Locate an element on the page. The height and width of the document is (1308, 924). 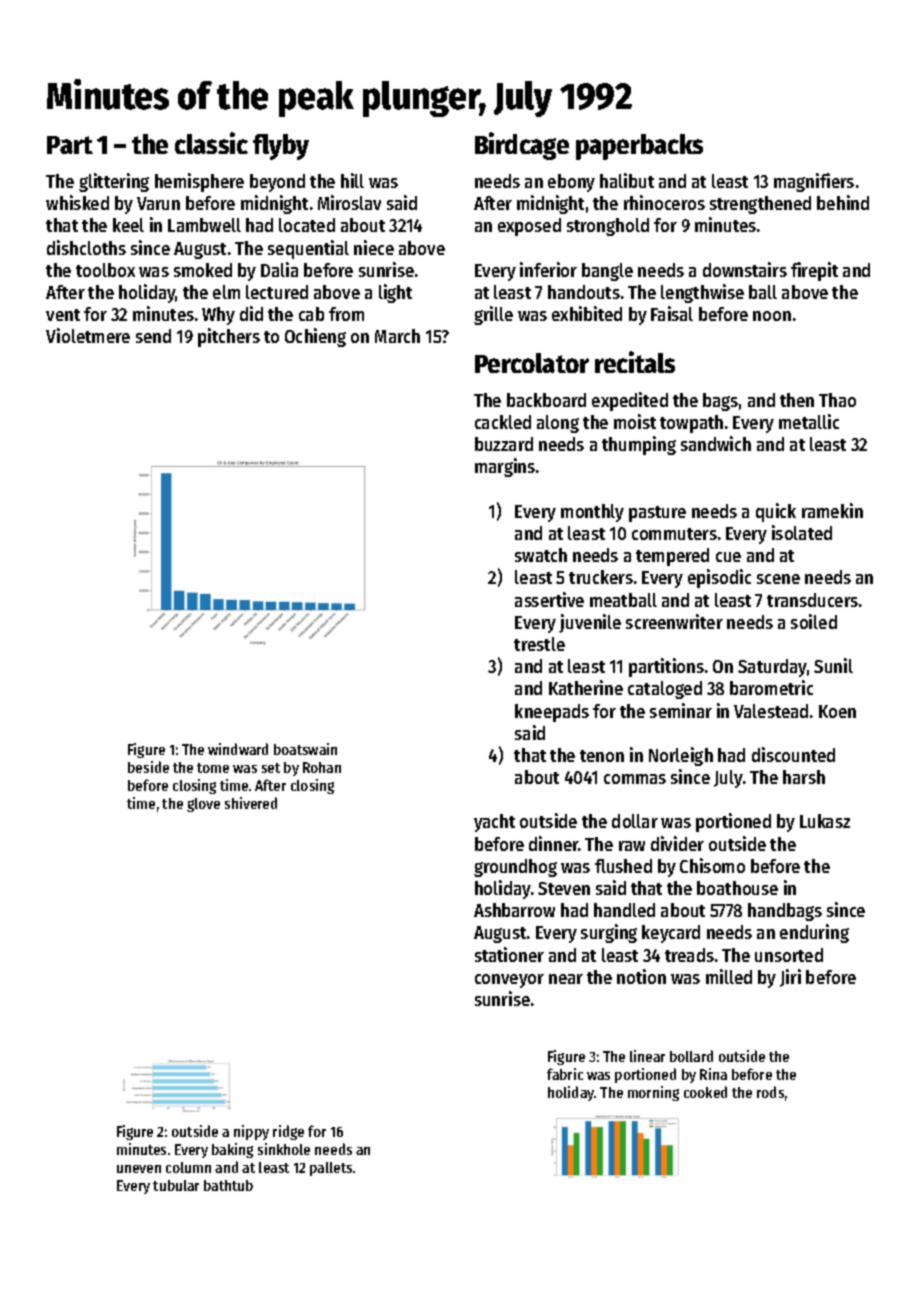
tubular is located at coordinates (176, 1185).
